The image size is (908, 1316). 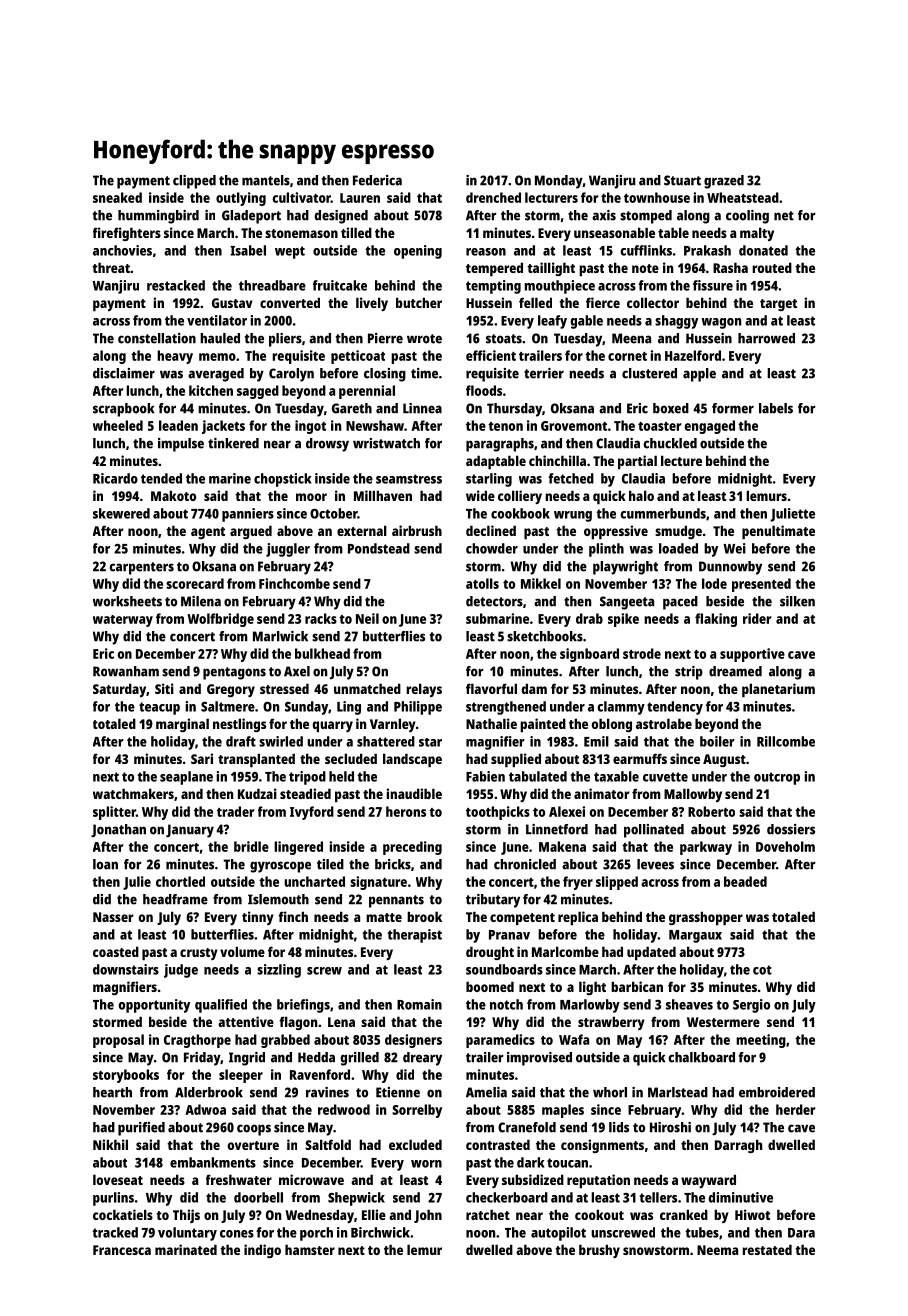 What do you see at coordinates (682, 180) in the document?
I see `Stuart` at bounding box center [682, 180].
